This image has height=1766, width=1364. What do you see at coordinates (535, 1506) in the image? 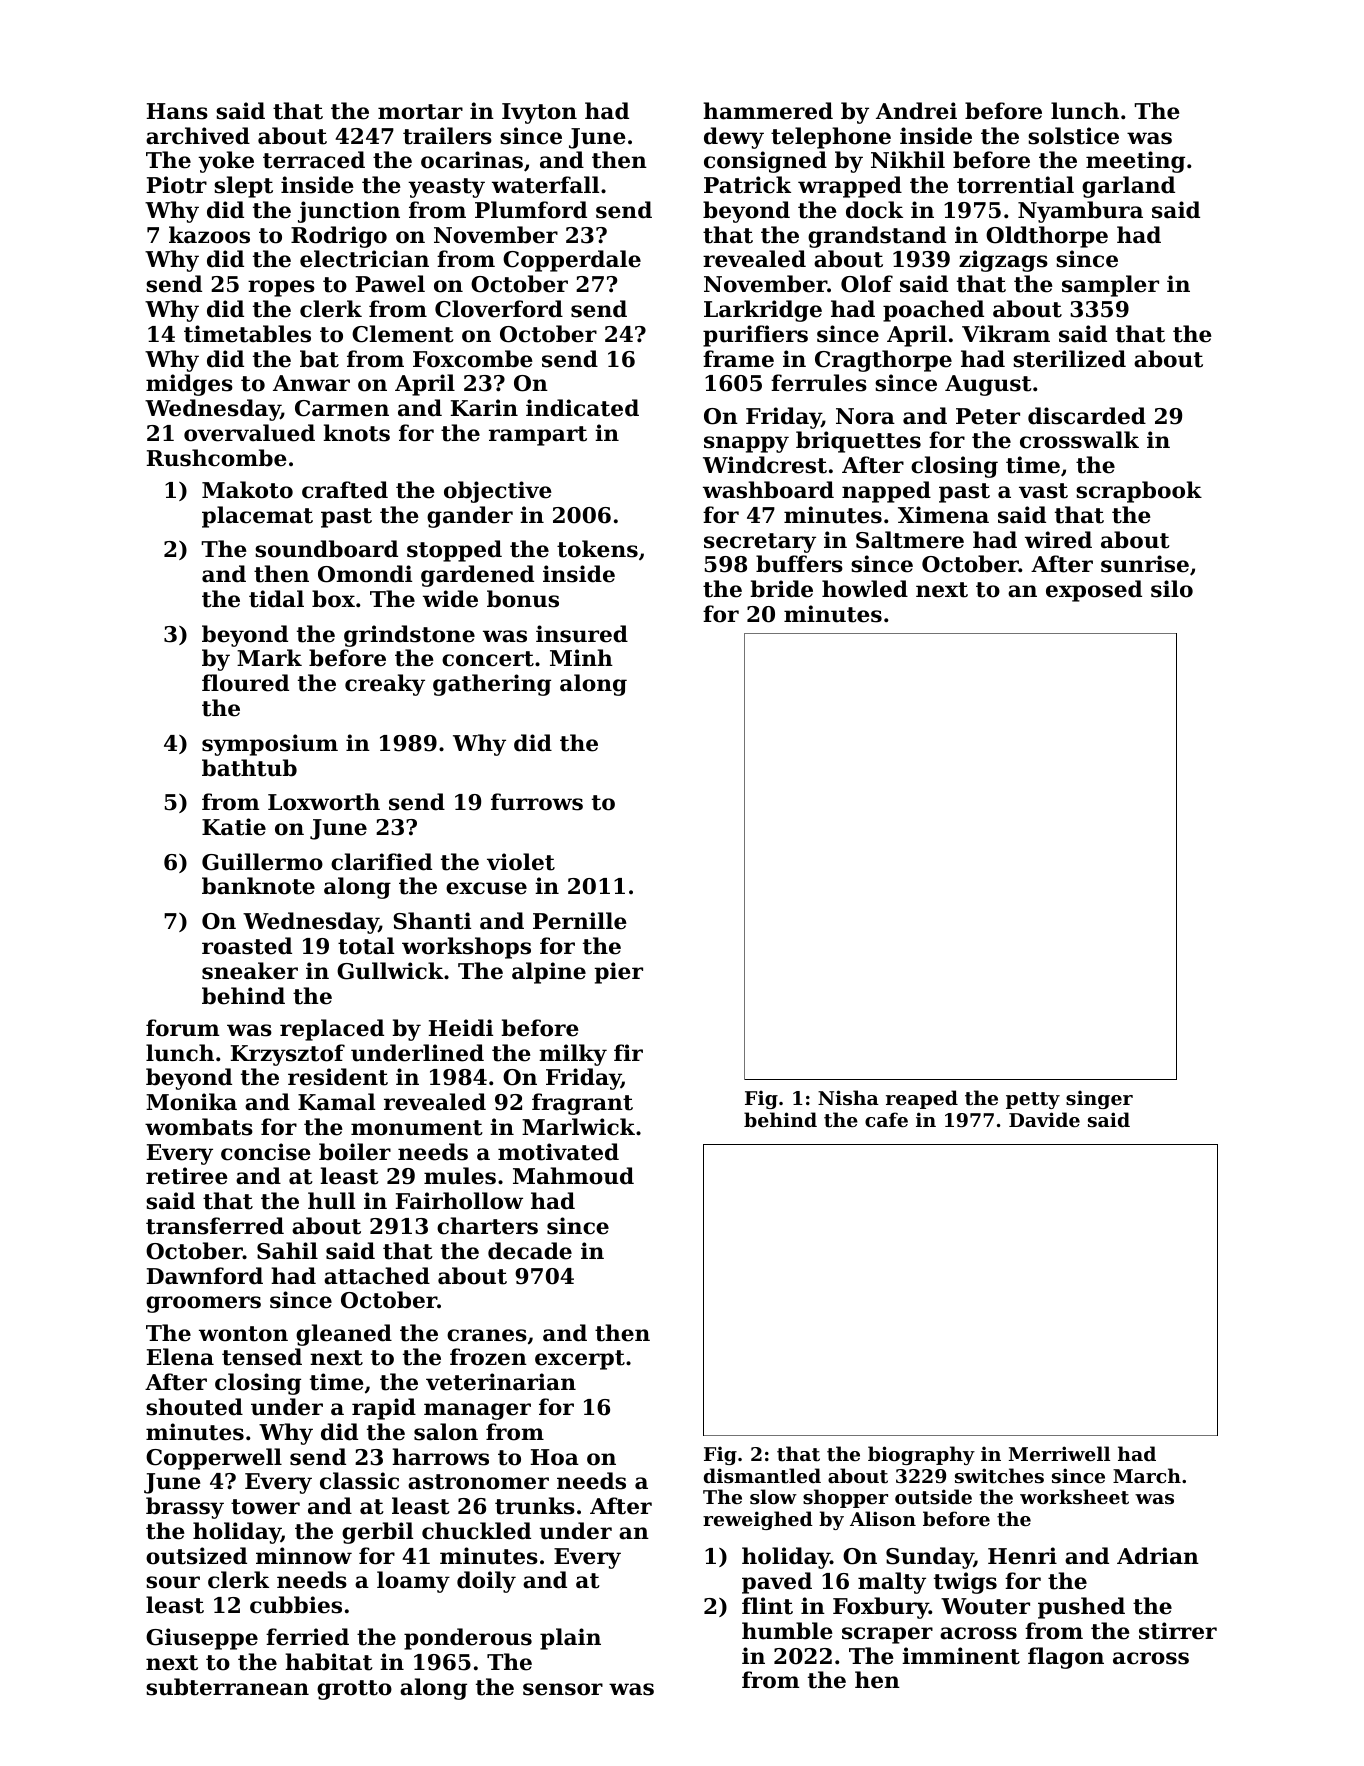
I see `trunks` at bounding box center [535, 1506].
